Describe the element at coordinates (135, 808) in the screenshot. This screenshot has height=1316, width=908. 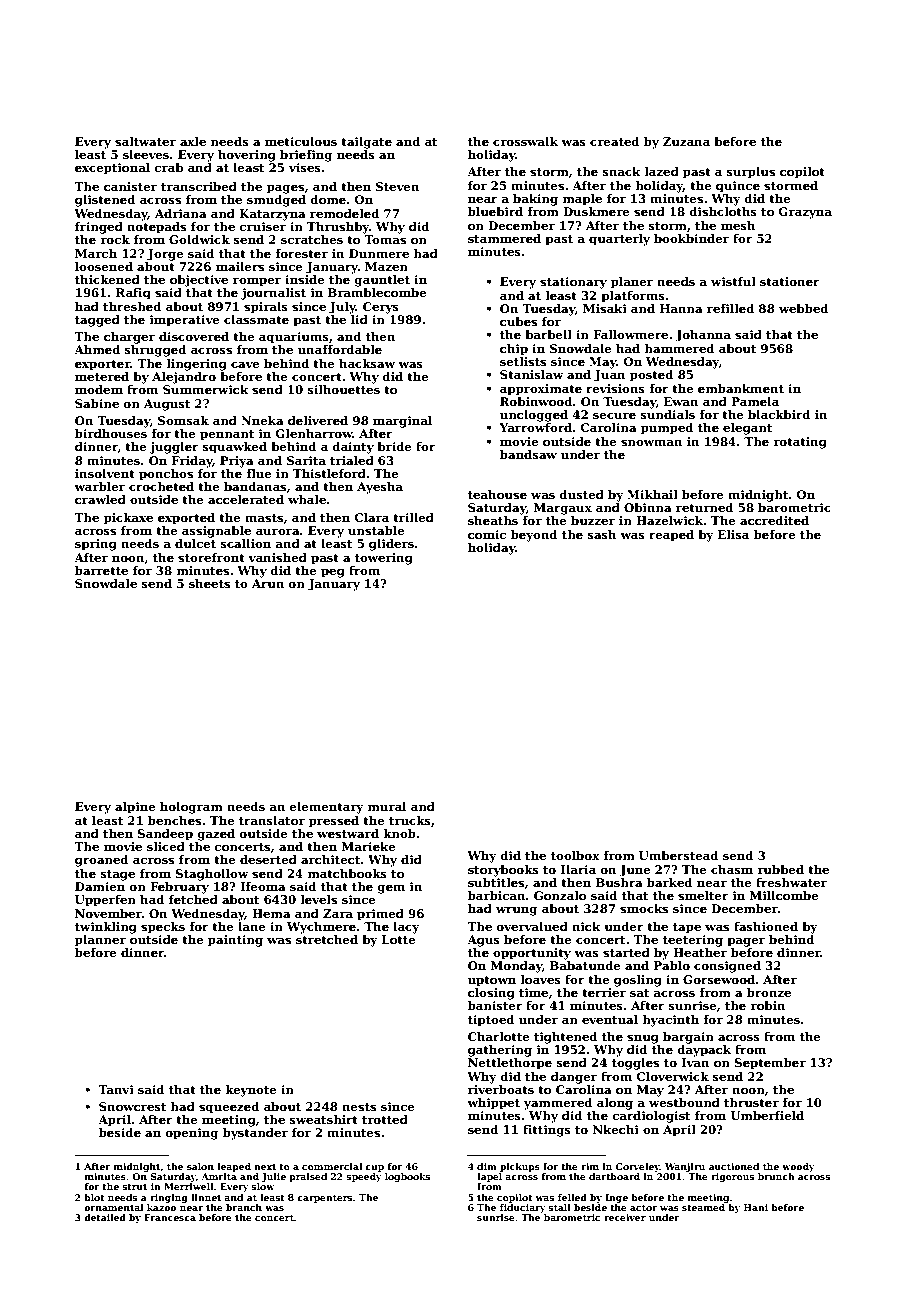
I see `alpine` at that location.
